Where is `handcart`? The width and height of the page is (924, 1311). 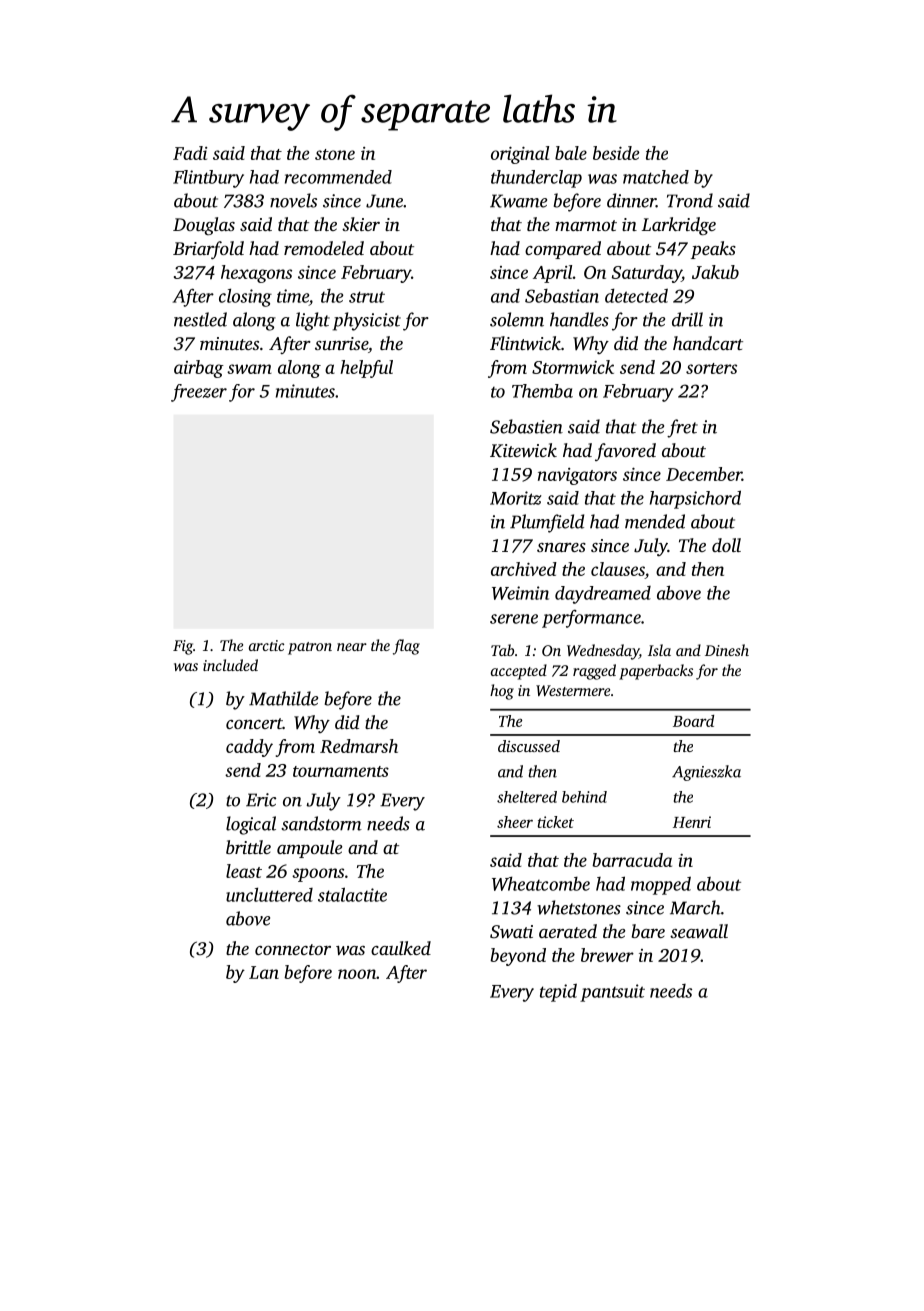 handcart is located at coordinates (708, 343).
